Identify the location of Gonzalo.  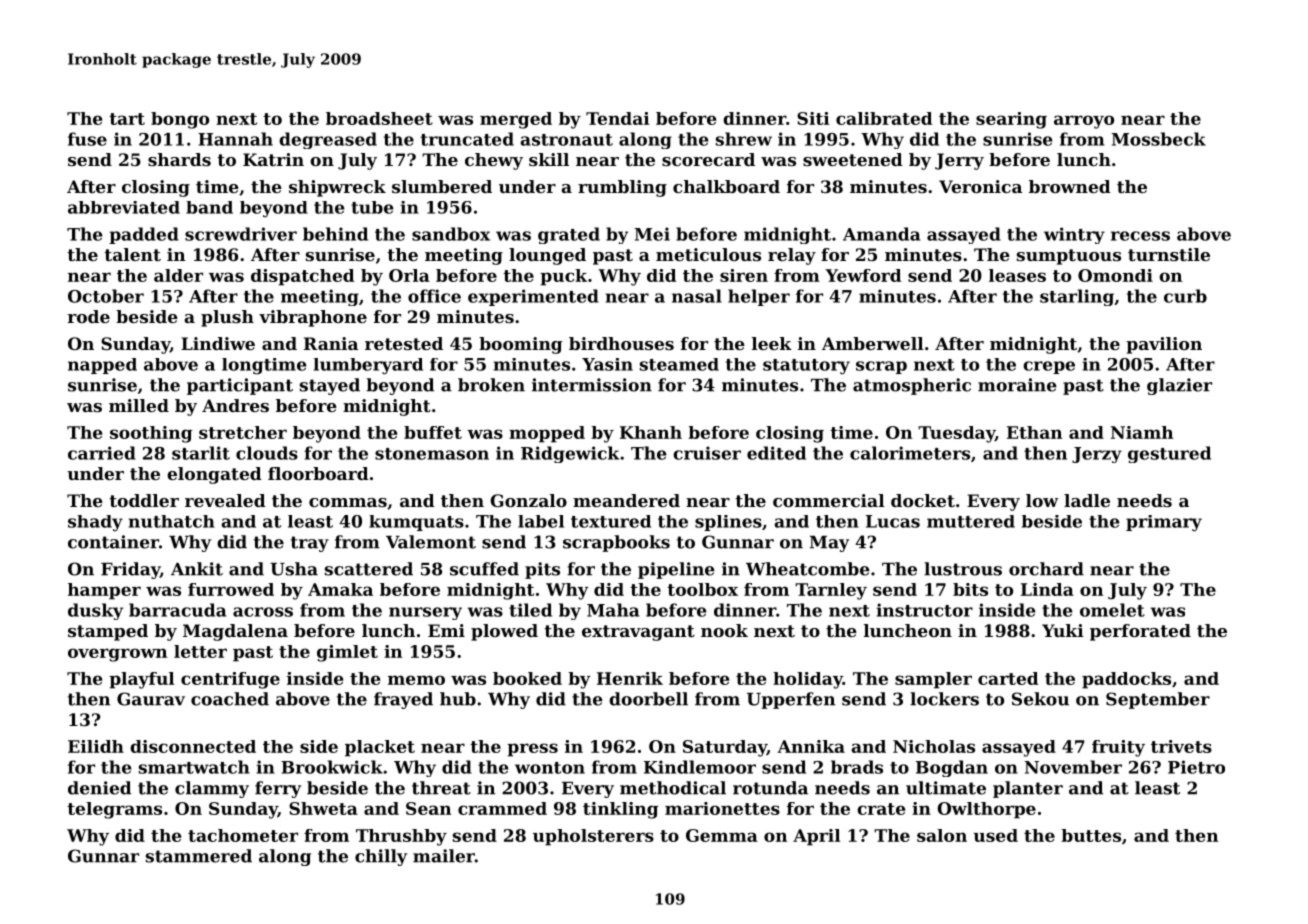
(528, 500).
